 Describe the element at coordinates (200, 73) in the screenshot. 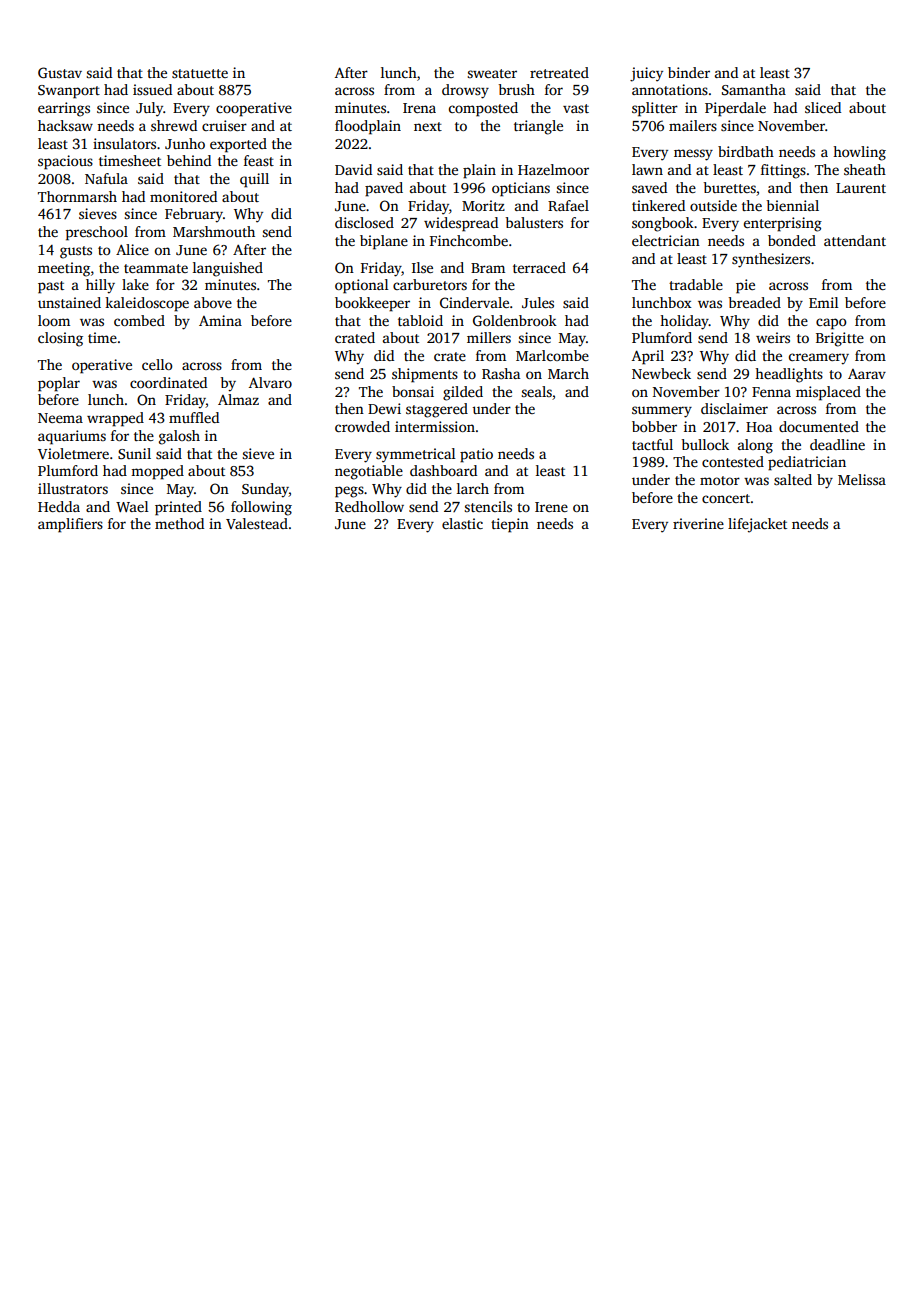

I see `statuette` at that location.
